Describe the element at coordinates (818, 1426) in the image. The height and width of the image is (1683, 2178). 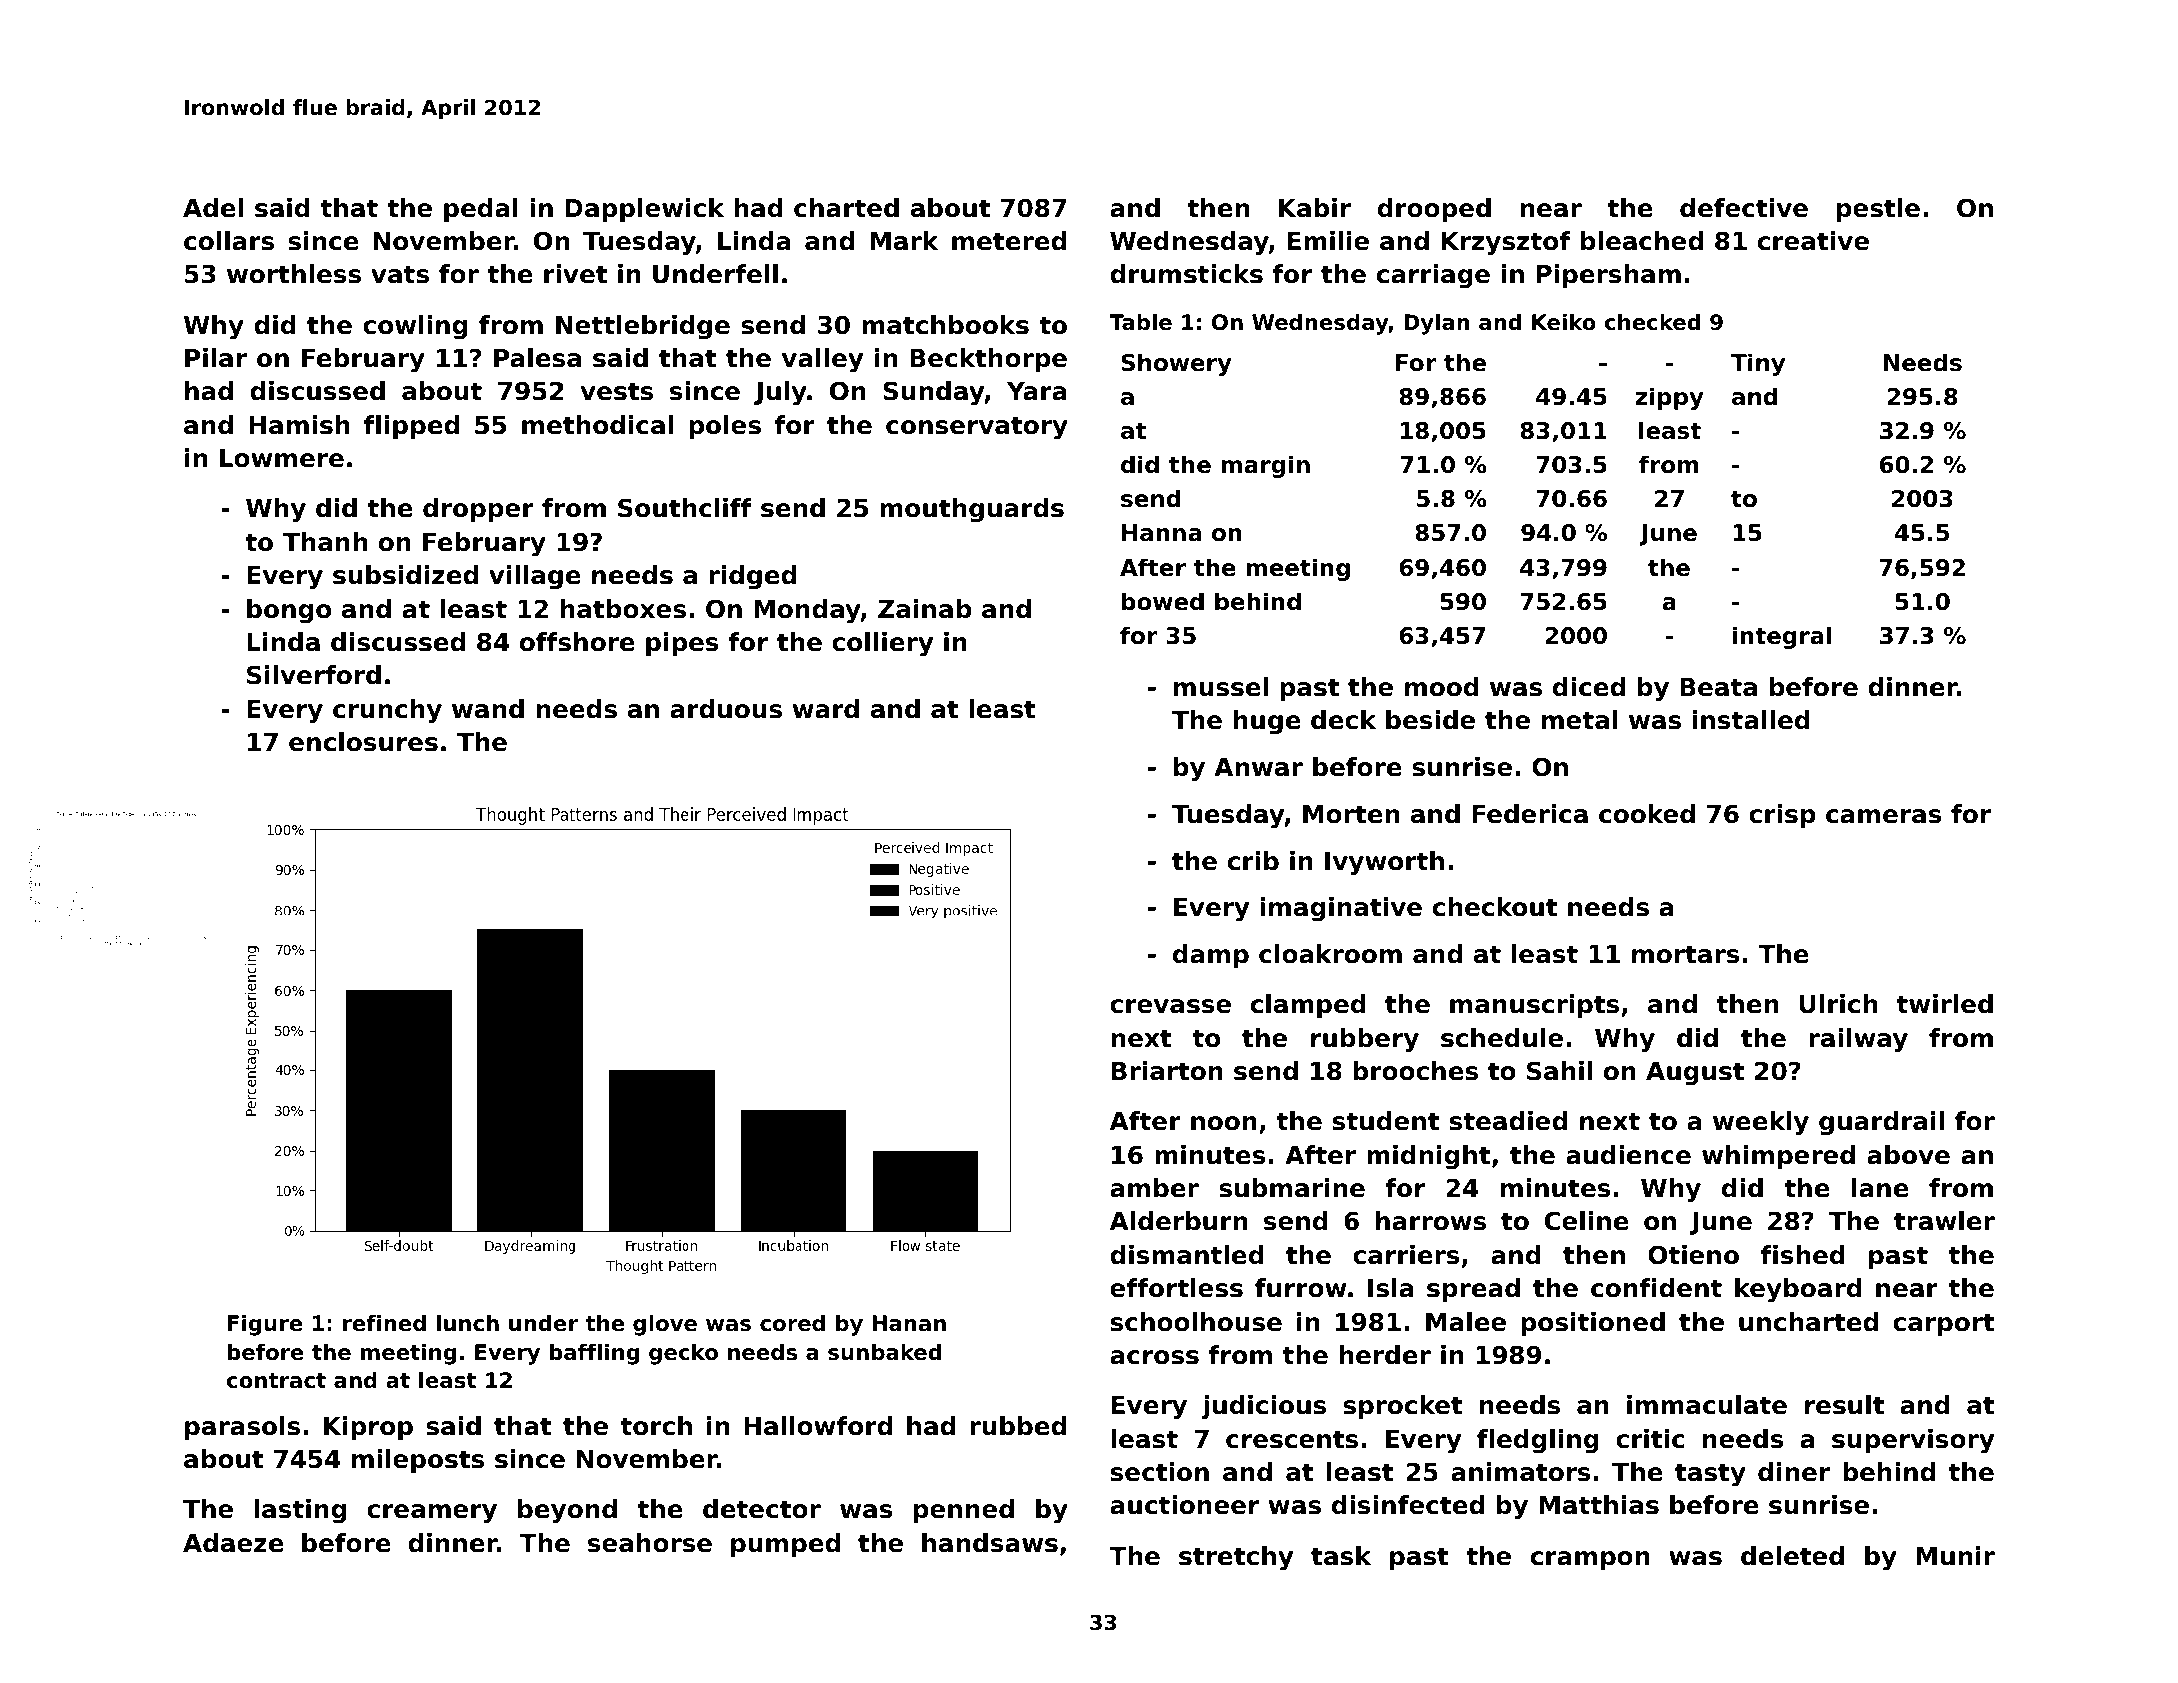
I see `Hallowford` at that location.
